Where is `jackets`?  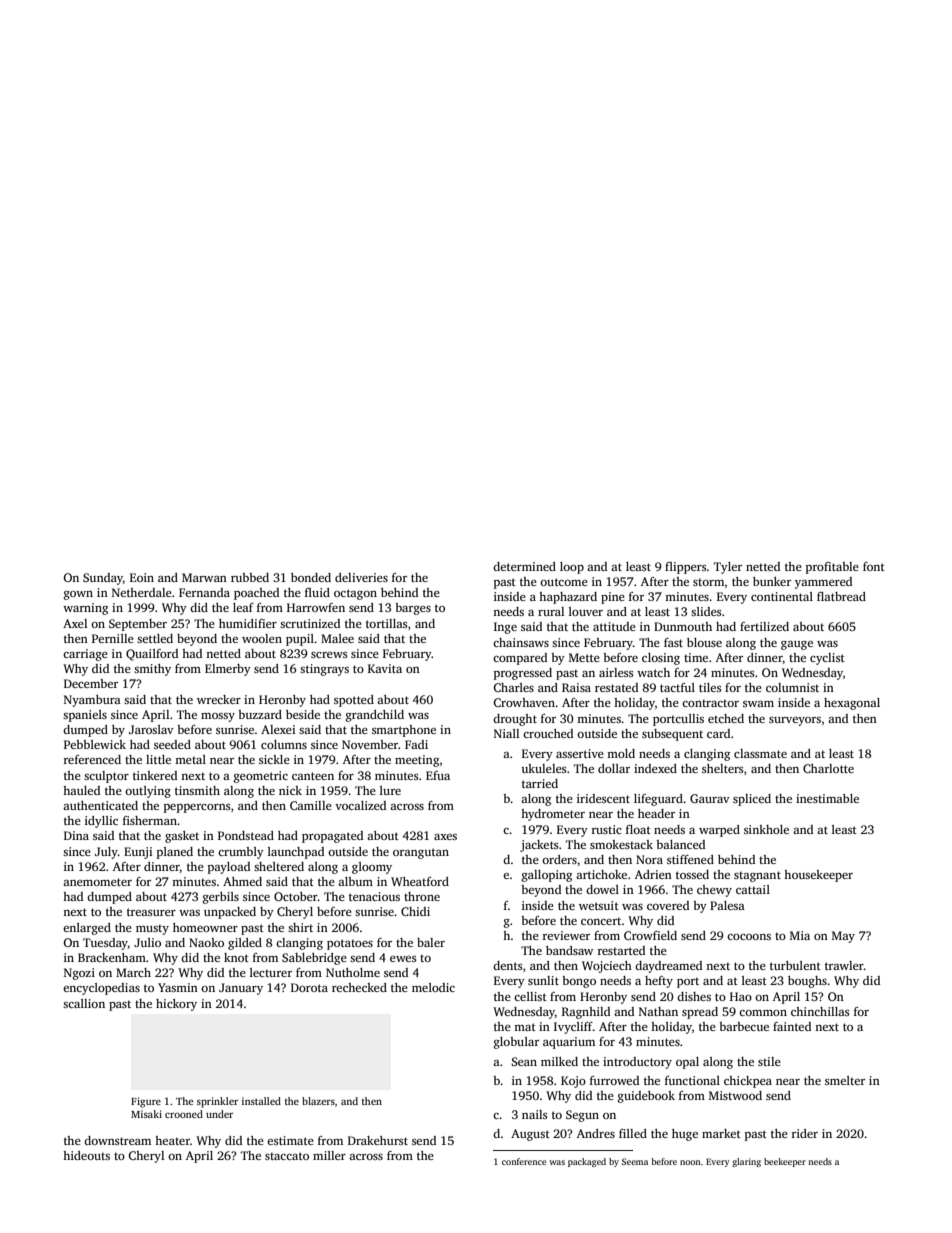
jackets is located at coordinates (539, 846).
